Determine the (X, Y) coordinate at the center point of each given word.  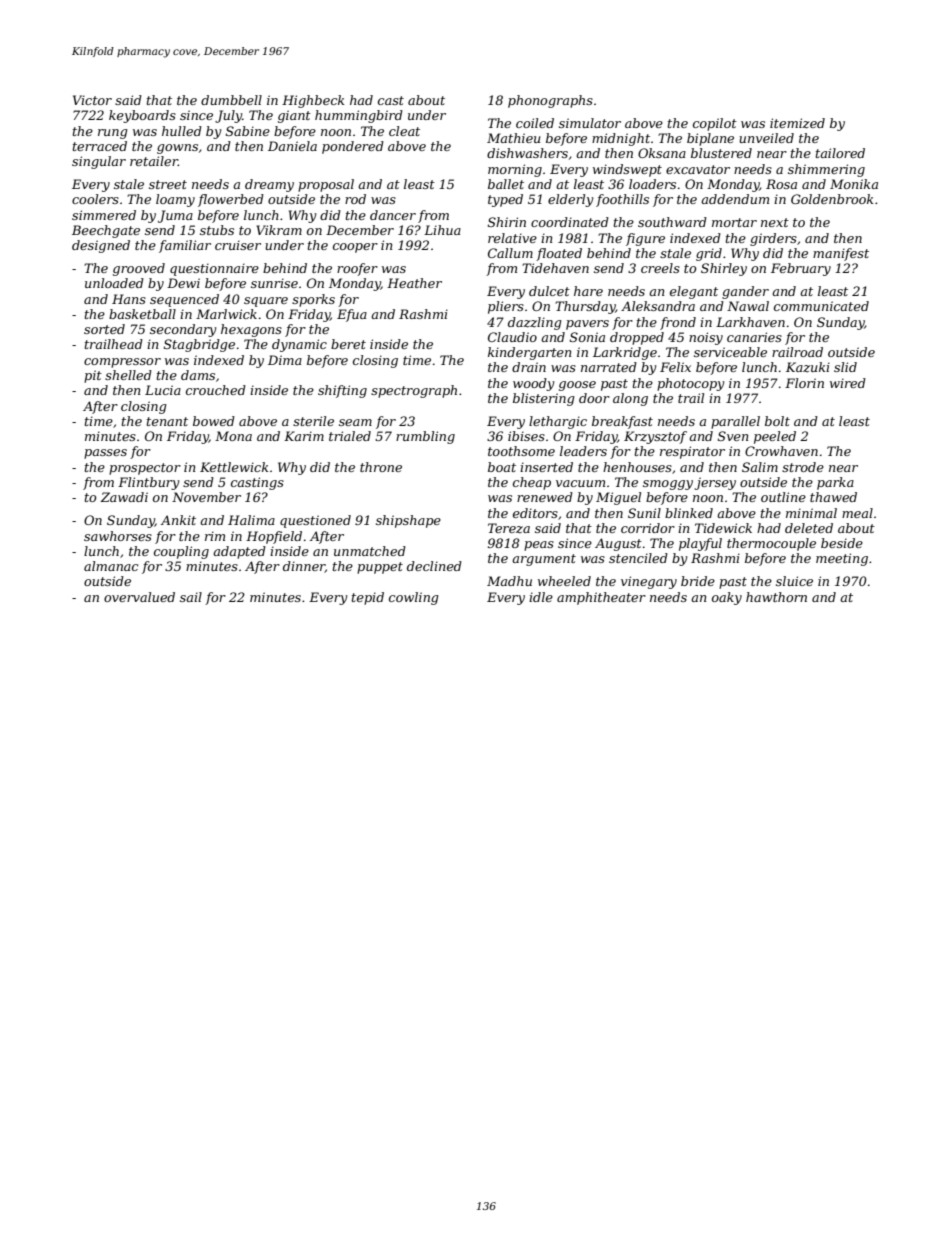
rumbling (425, 437)
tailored (840, 153)
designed (101, 246)
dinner (304, 567)
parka (835, 483)
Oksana (662, 153)
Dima (285, 360)
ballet (506, 184)
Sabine (248, 131)
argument (544, 560)
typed (505, 200)
